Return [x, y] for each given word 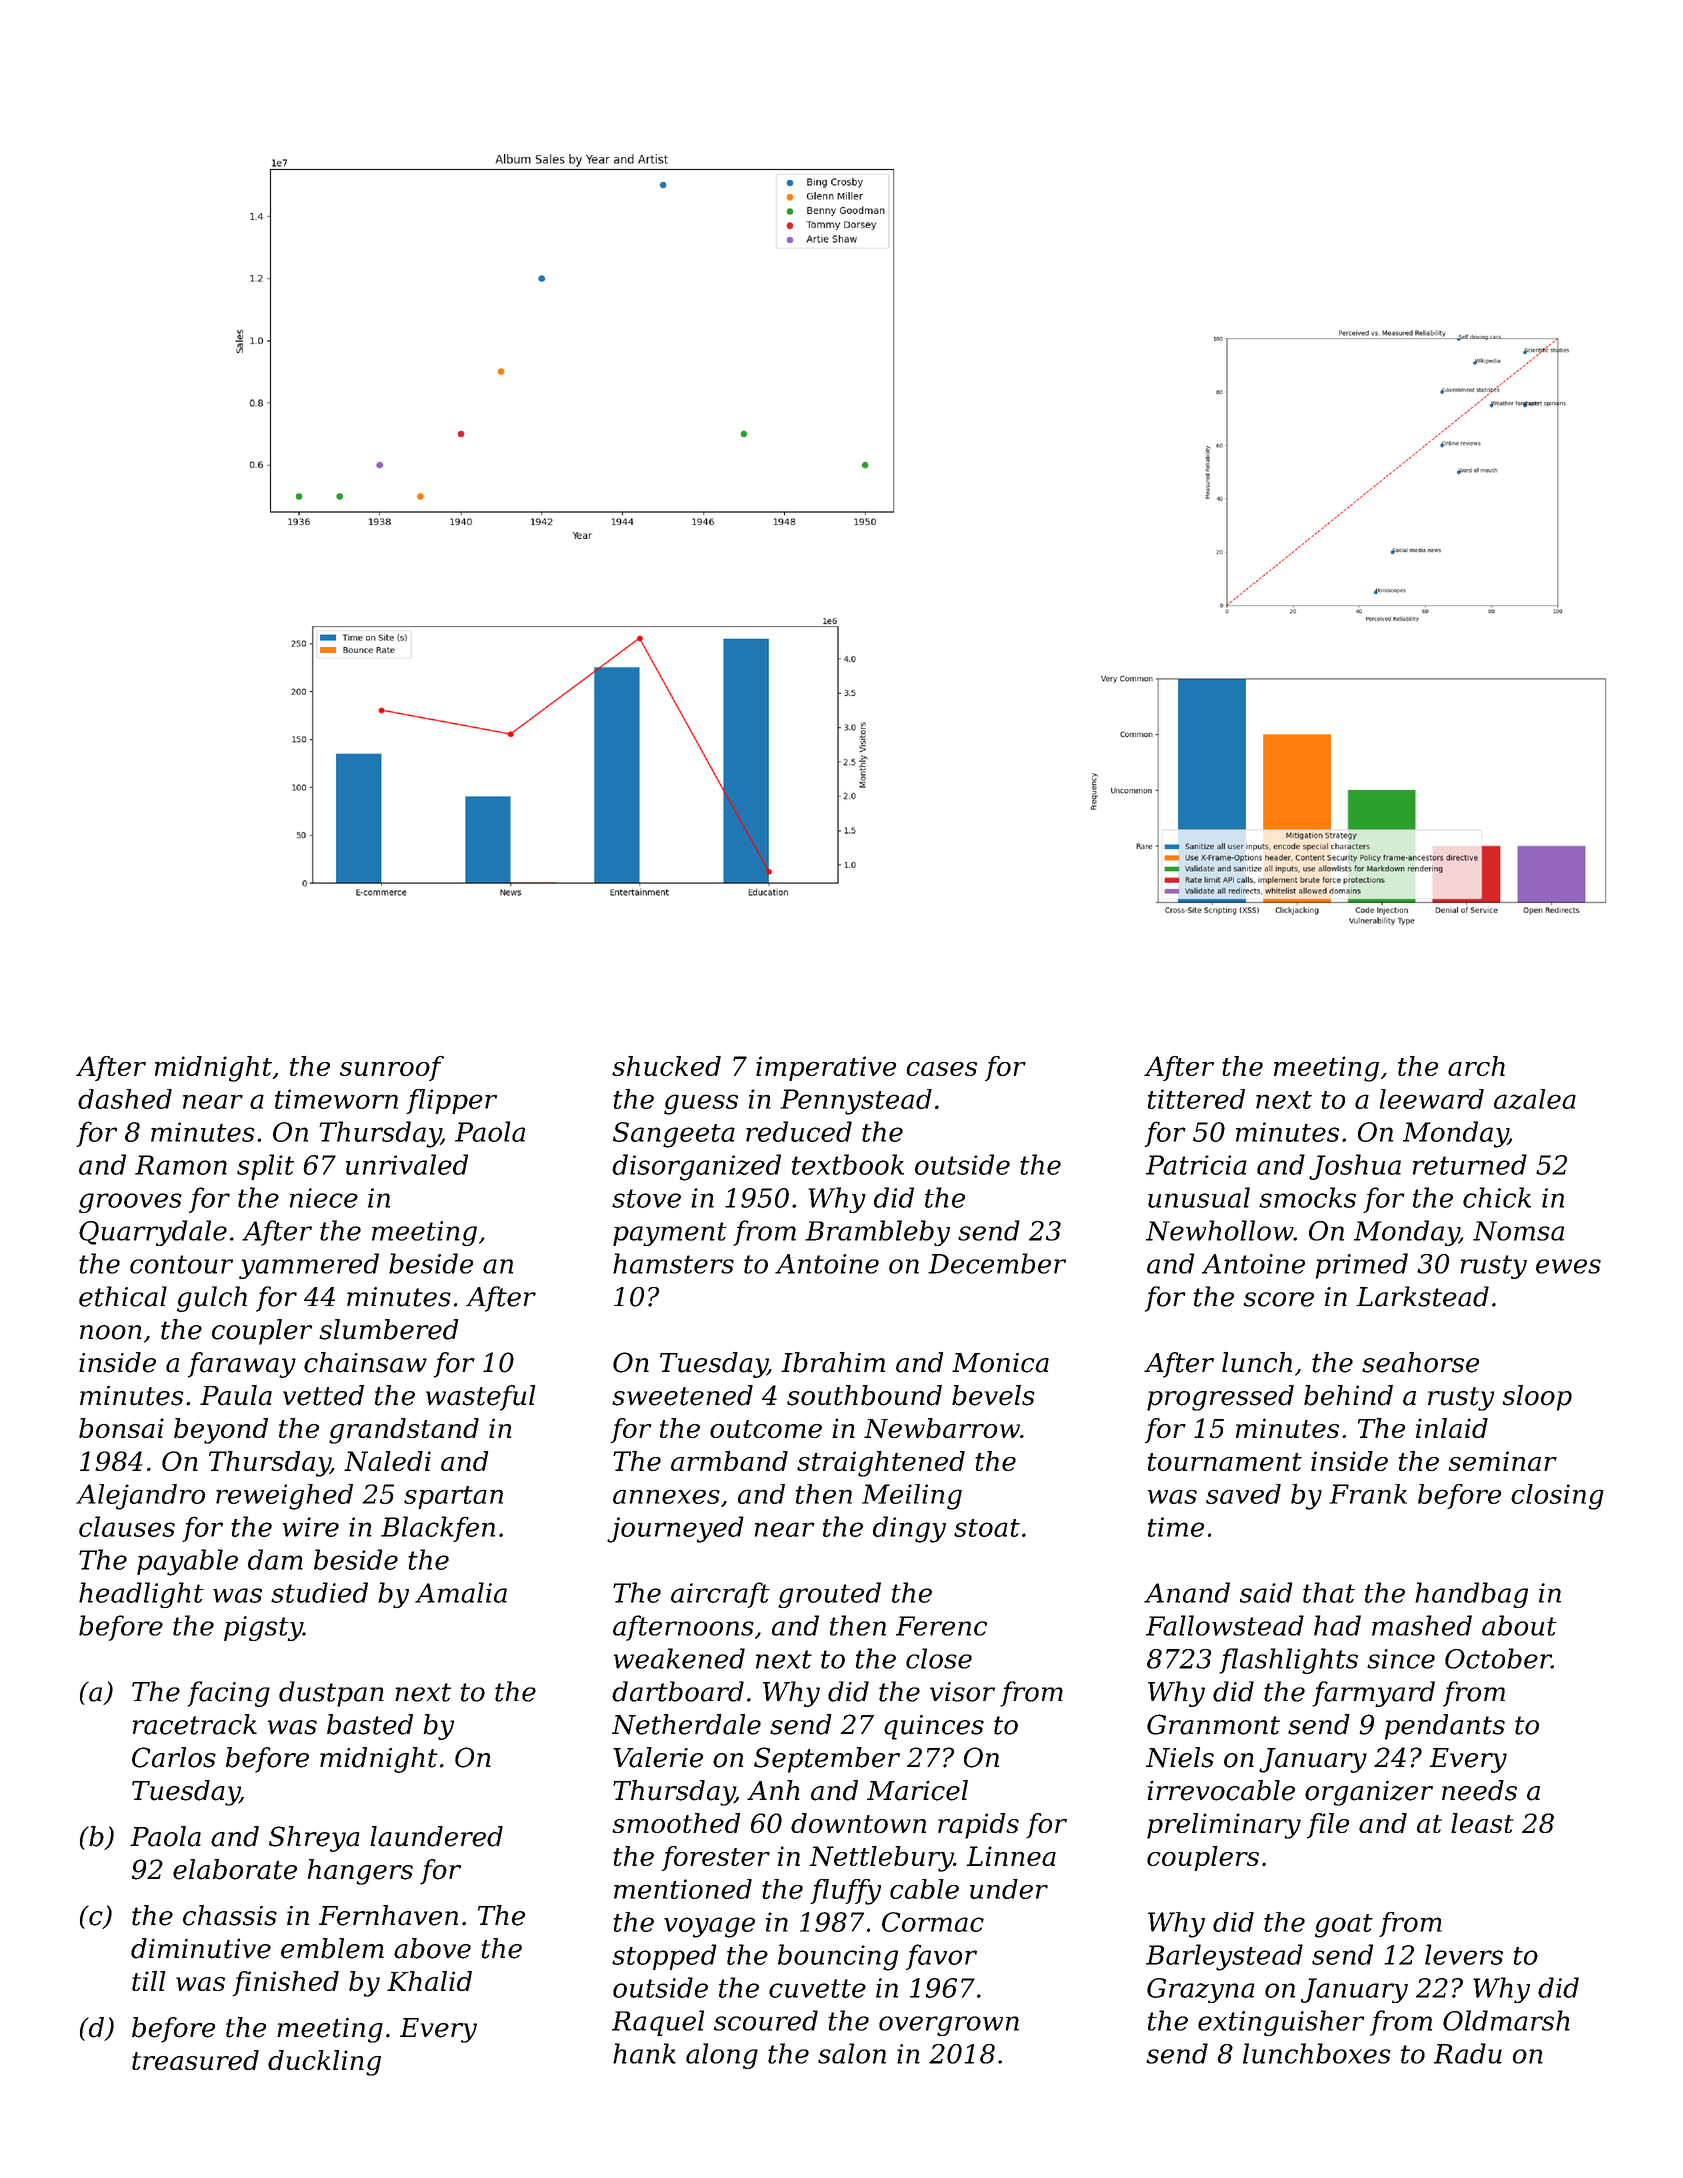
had [1337, 1625]
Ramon [181, 1165]
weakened [679, 1658]
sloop [1537, 1398]
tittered [1196, 1099]
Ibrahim [833, 1362]
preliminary [1224, 1826]
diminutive [201, 1948]
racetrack [195, 1724]
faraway [242, 1365]
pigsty [263, 1628]
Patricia [1196, 1165]
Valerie [658, 1757]
